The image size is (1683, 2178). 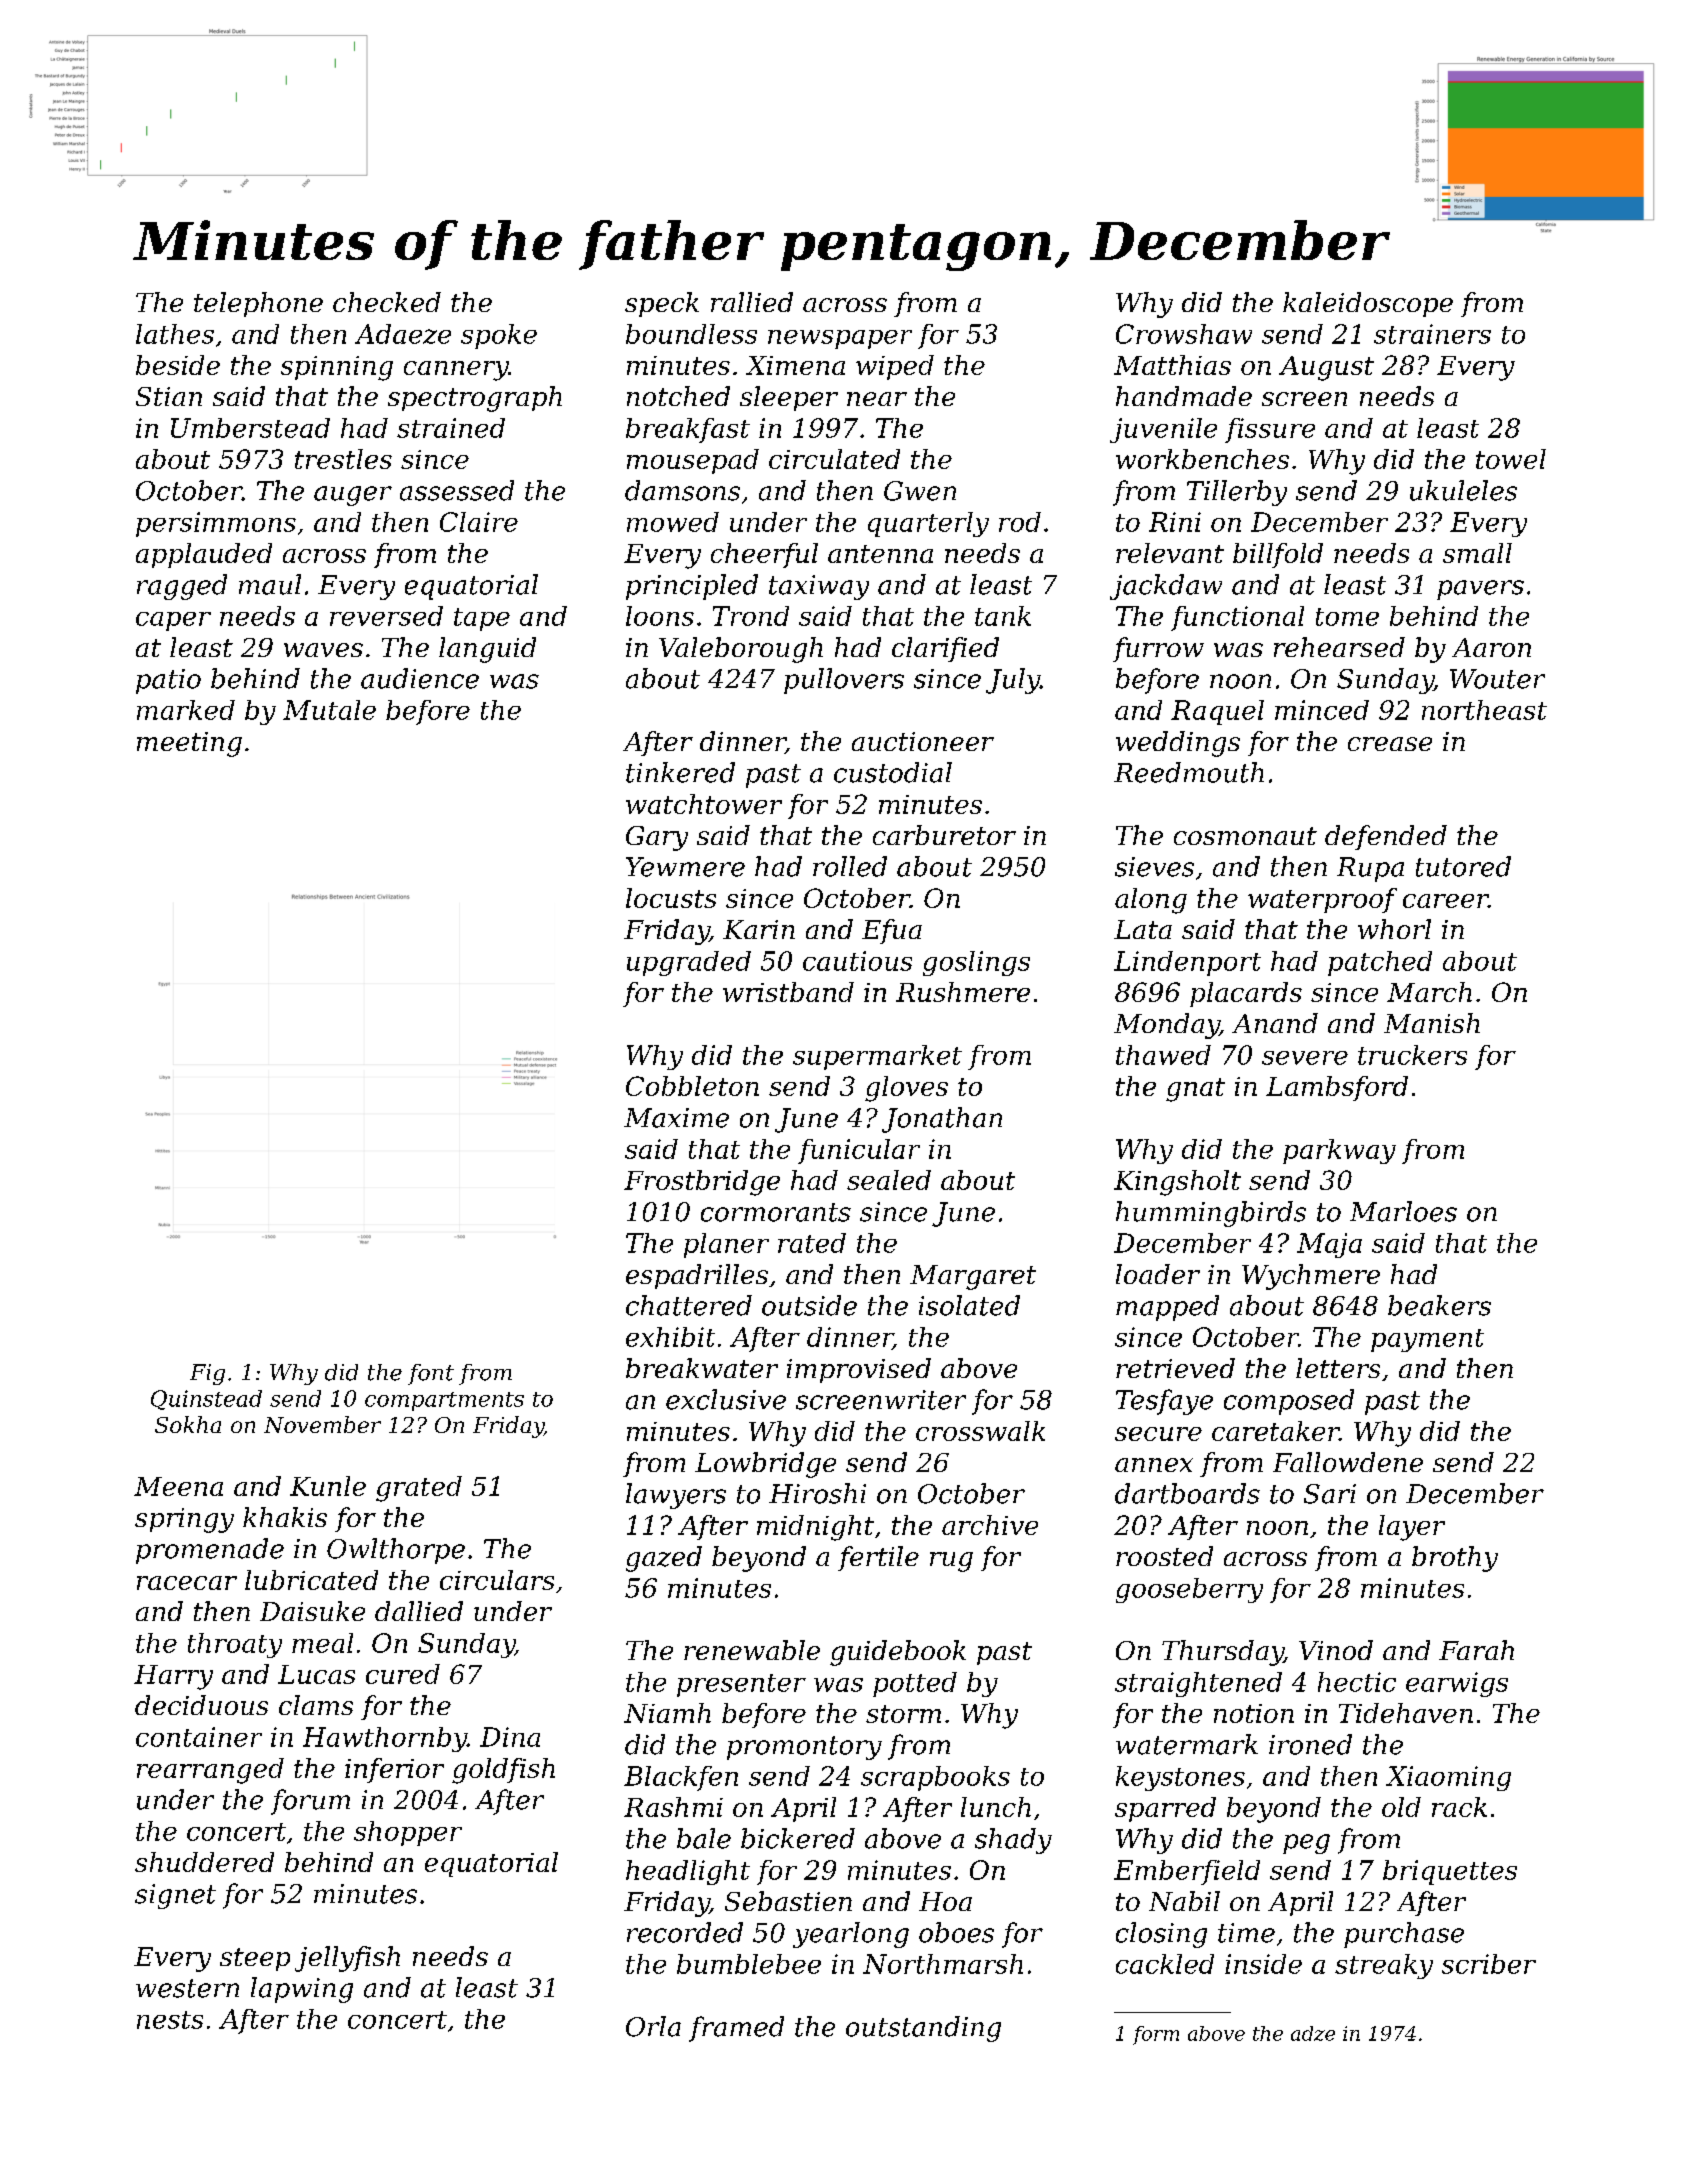 What do you see at coordinates (920, 491) in the document?
I see `Gwen` at bounding box center [920, 491].
